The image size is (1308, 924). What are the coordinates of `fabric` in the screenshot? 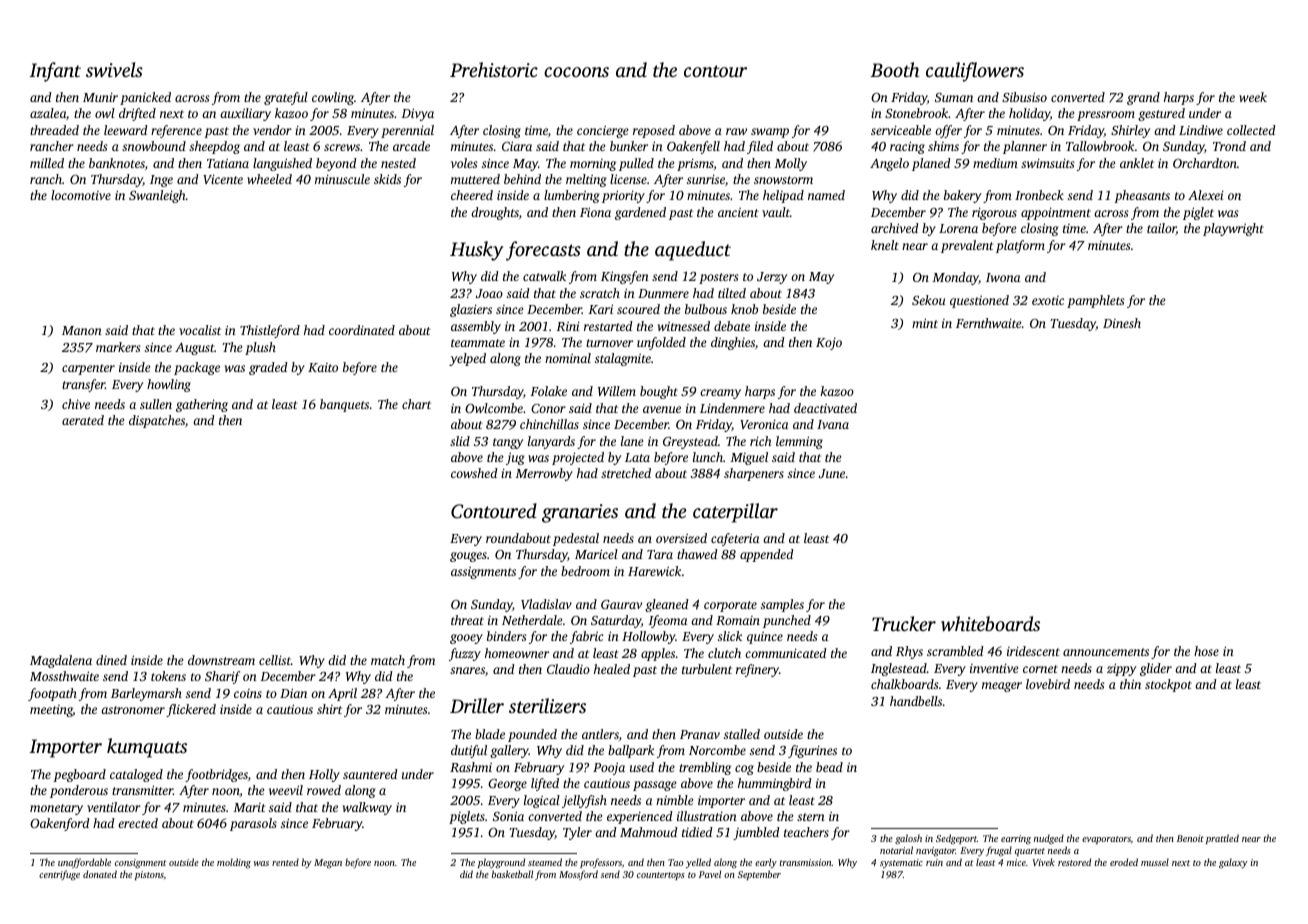 It's located at (587, 637).
